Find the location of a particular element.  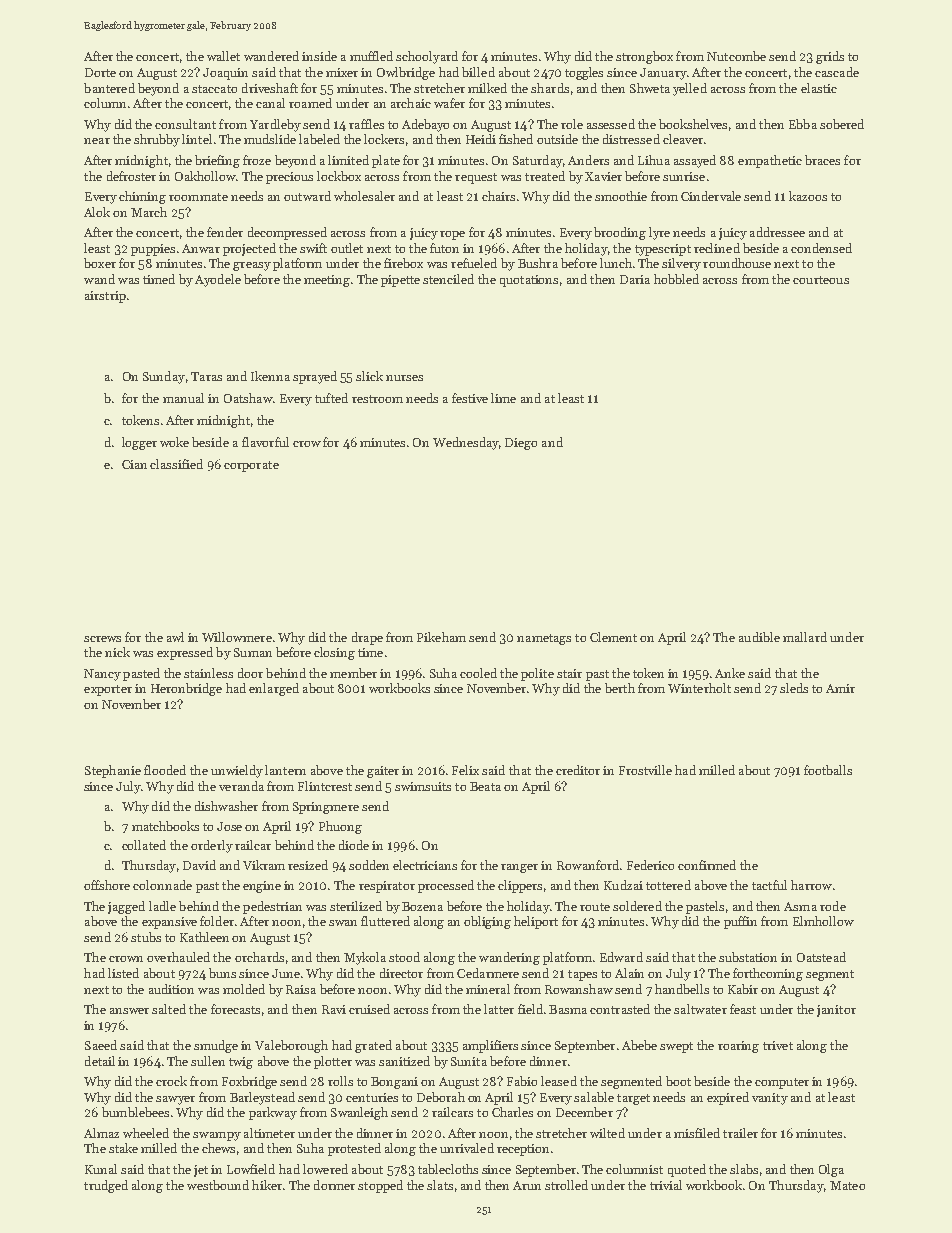

Mateo is located at coordinates (847, 1185).
